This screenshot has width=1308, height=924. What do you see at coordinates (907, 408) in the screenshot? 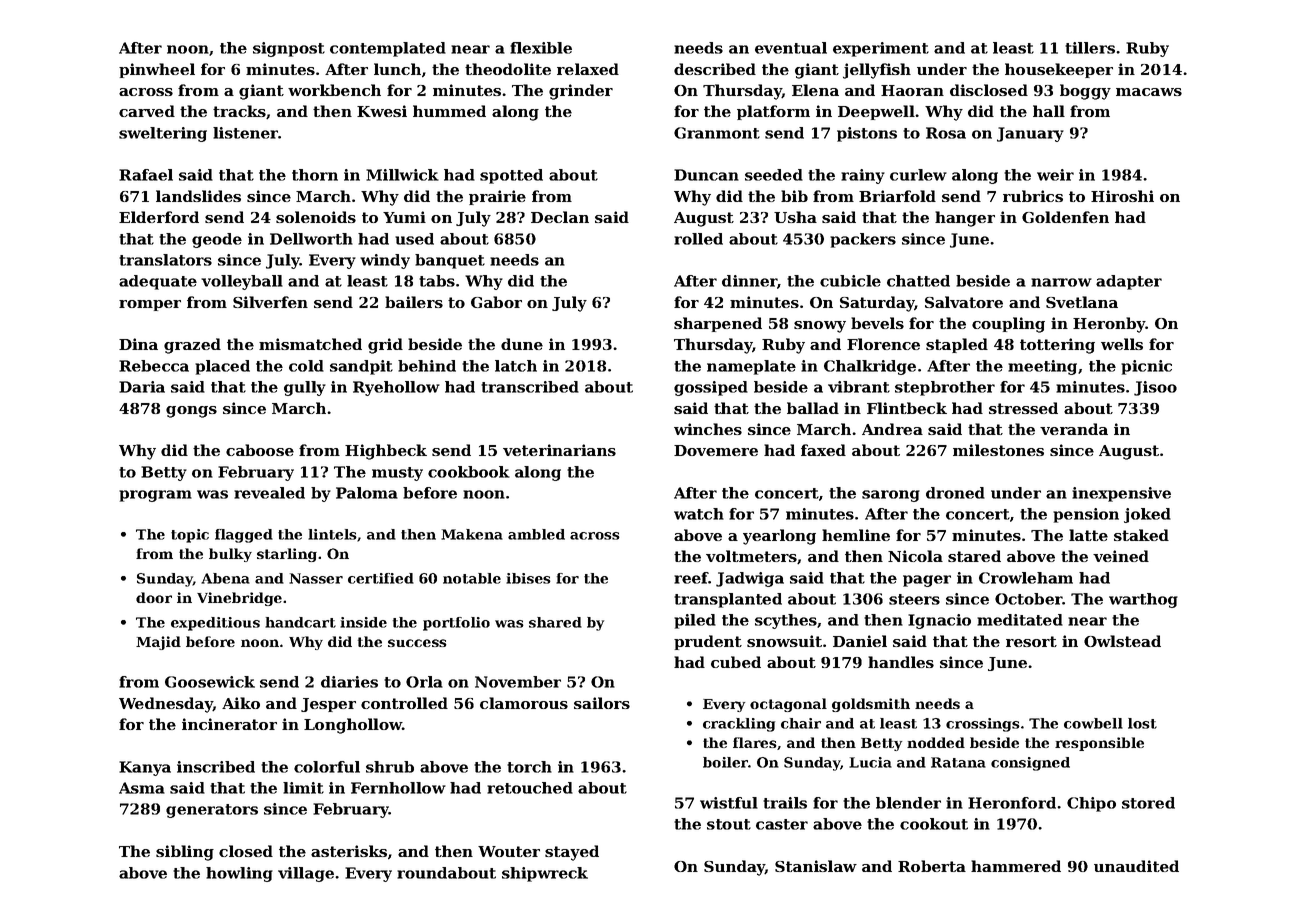
I see `Flintbeck` at bounding box center [907, 408].
